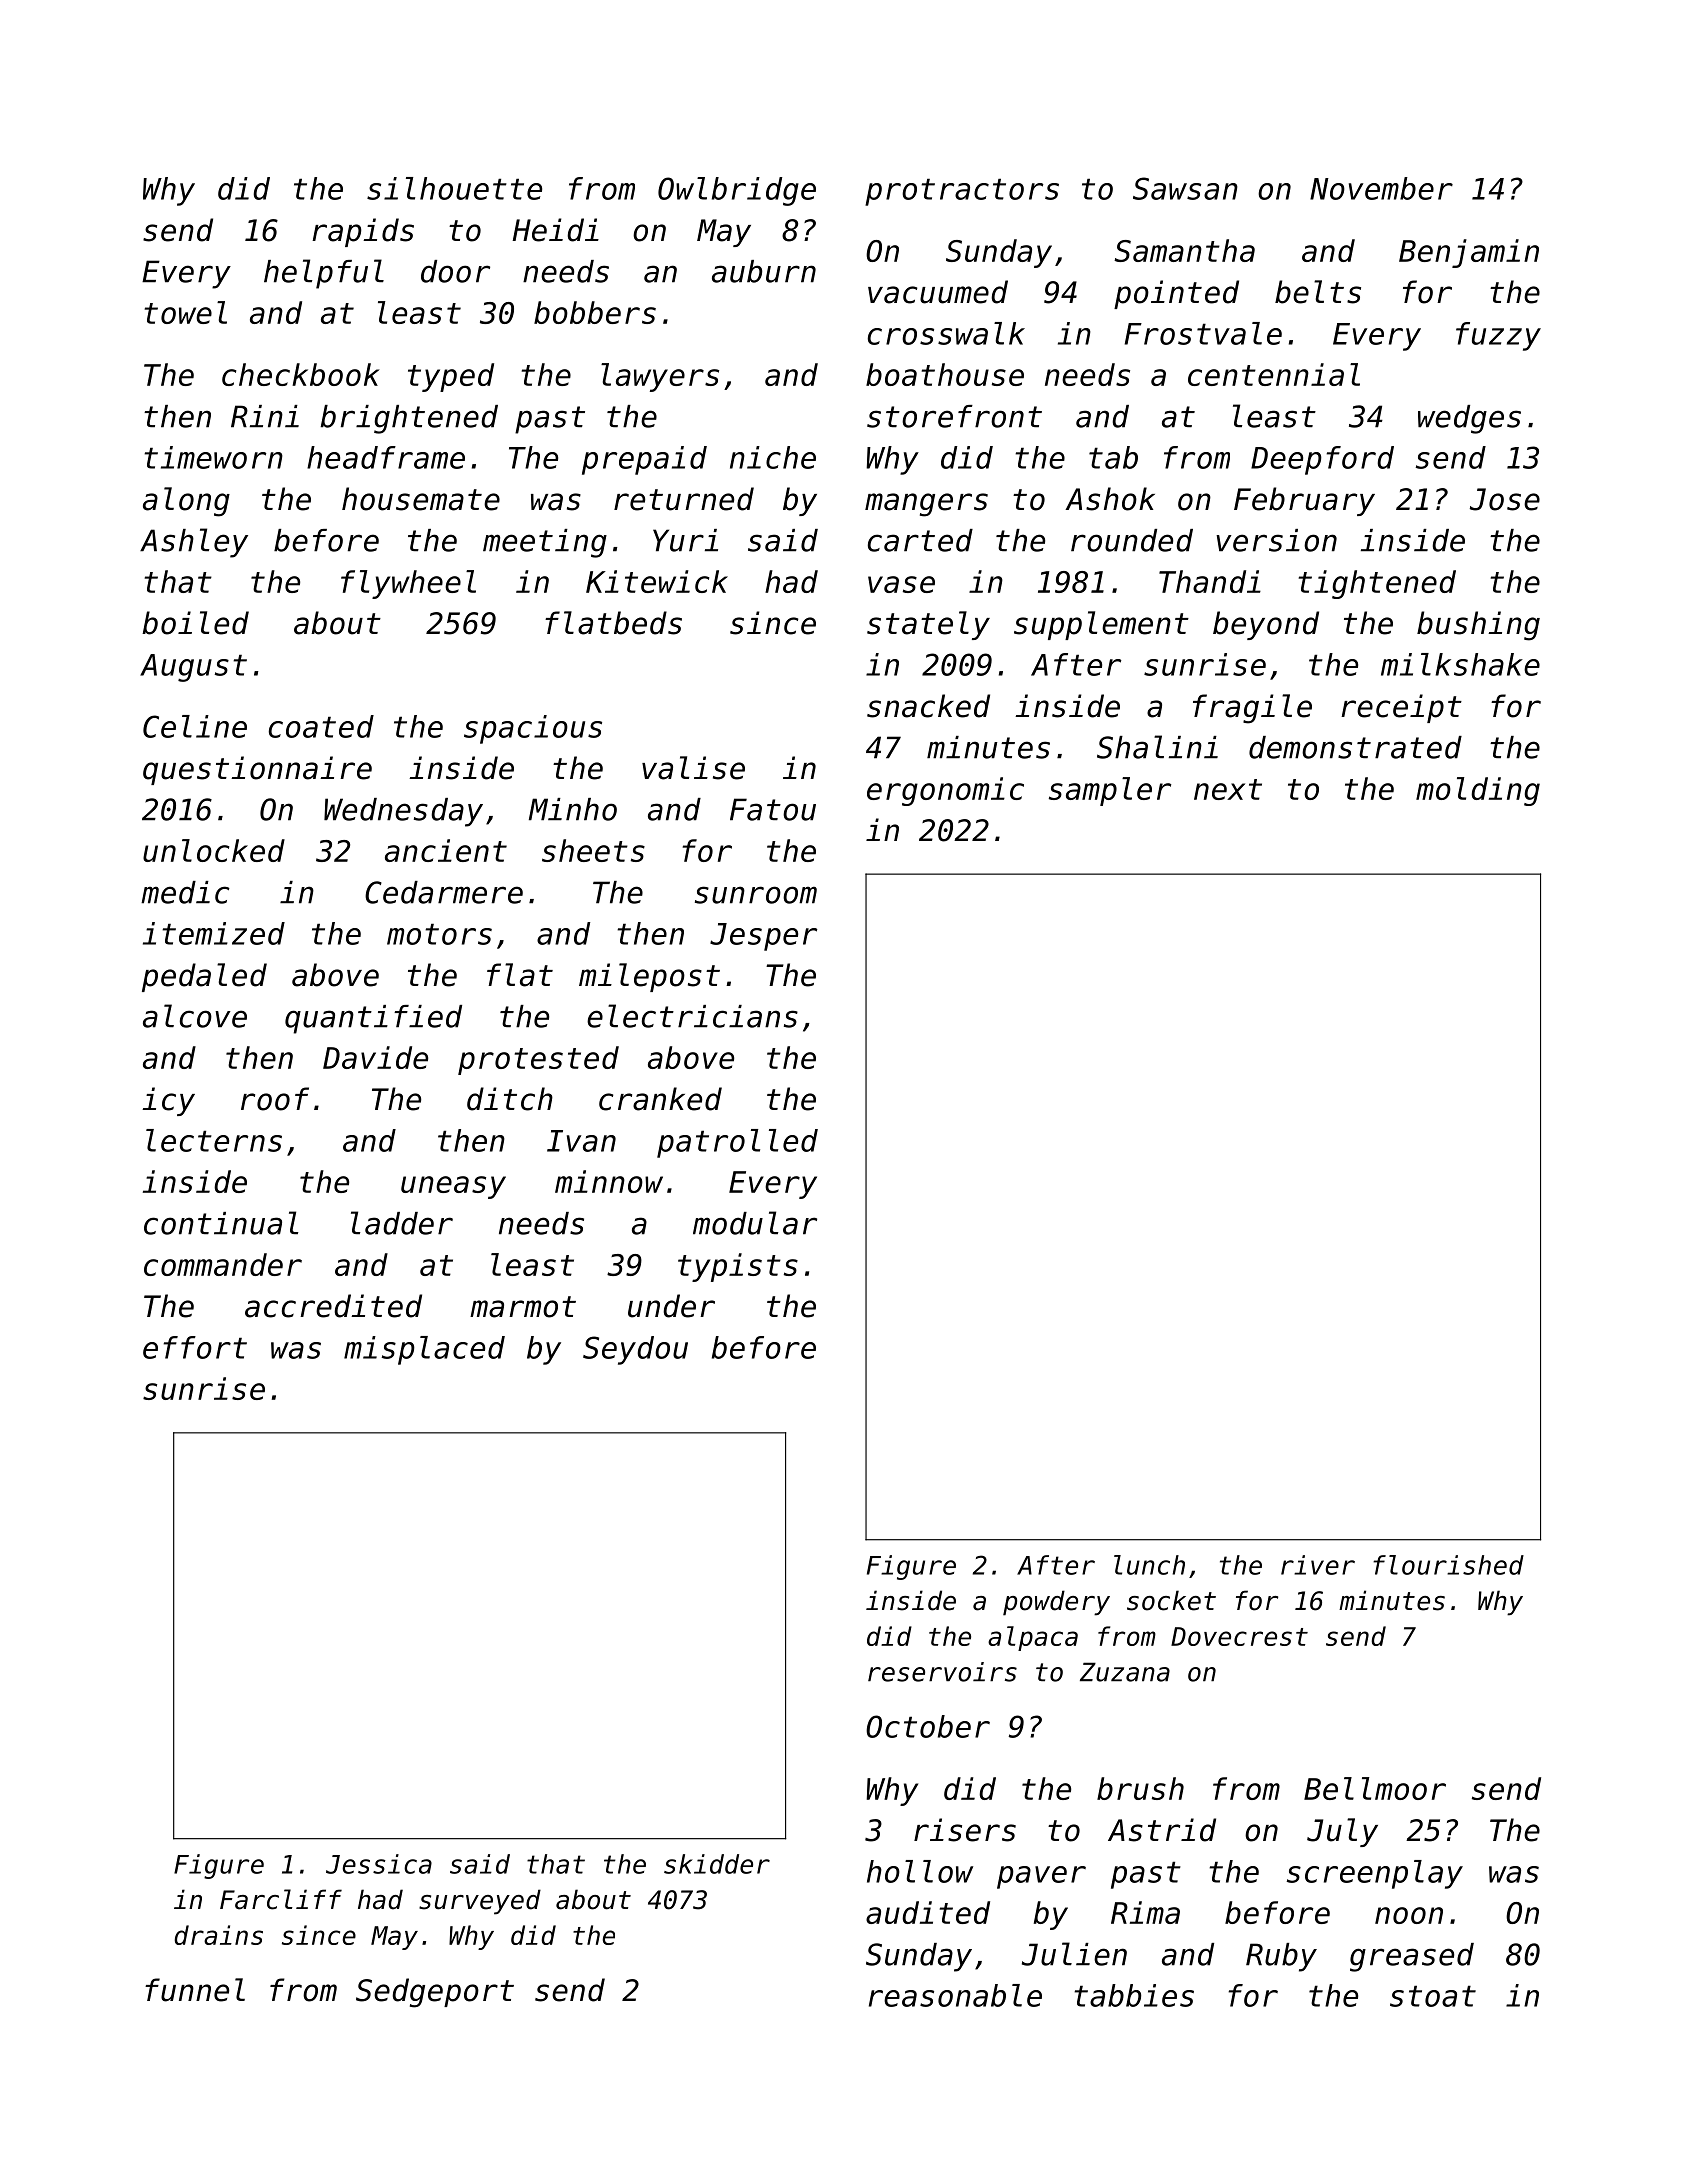 The width and height of the screenshot is (1683, 2178). What do you see at coordinates (538, 1060) in the screenshot?
I see `protested` at bounding box center [538, 1060].
